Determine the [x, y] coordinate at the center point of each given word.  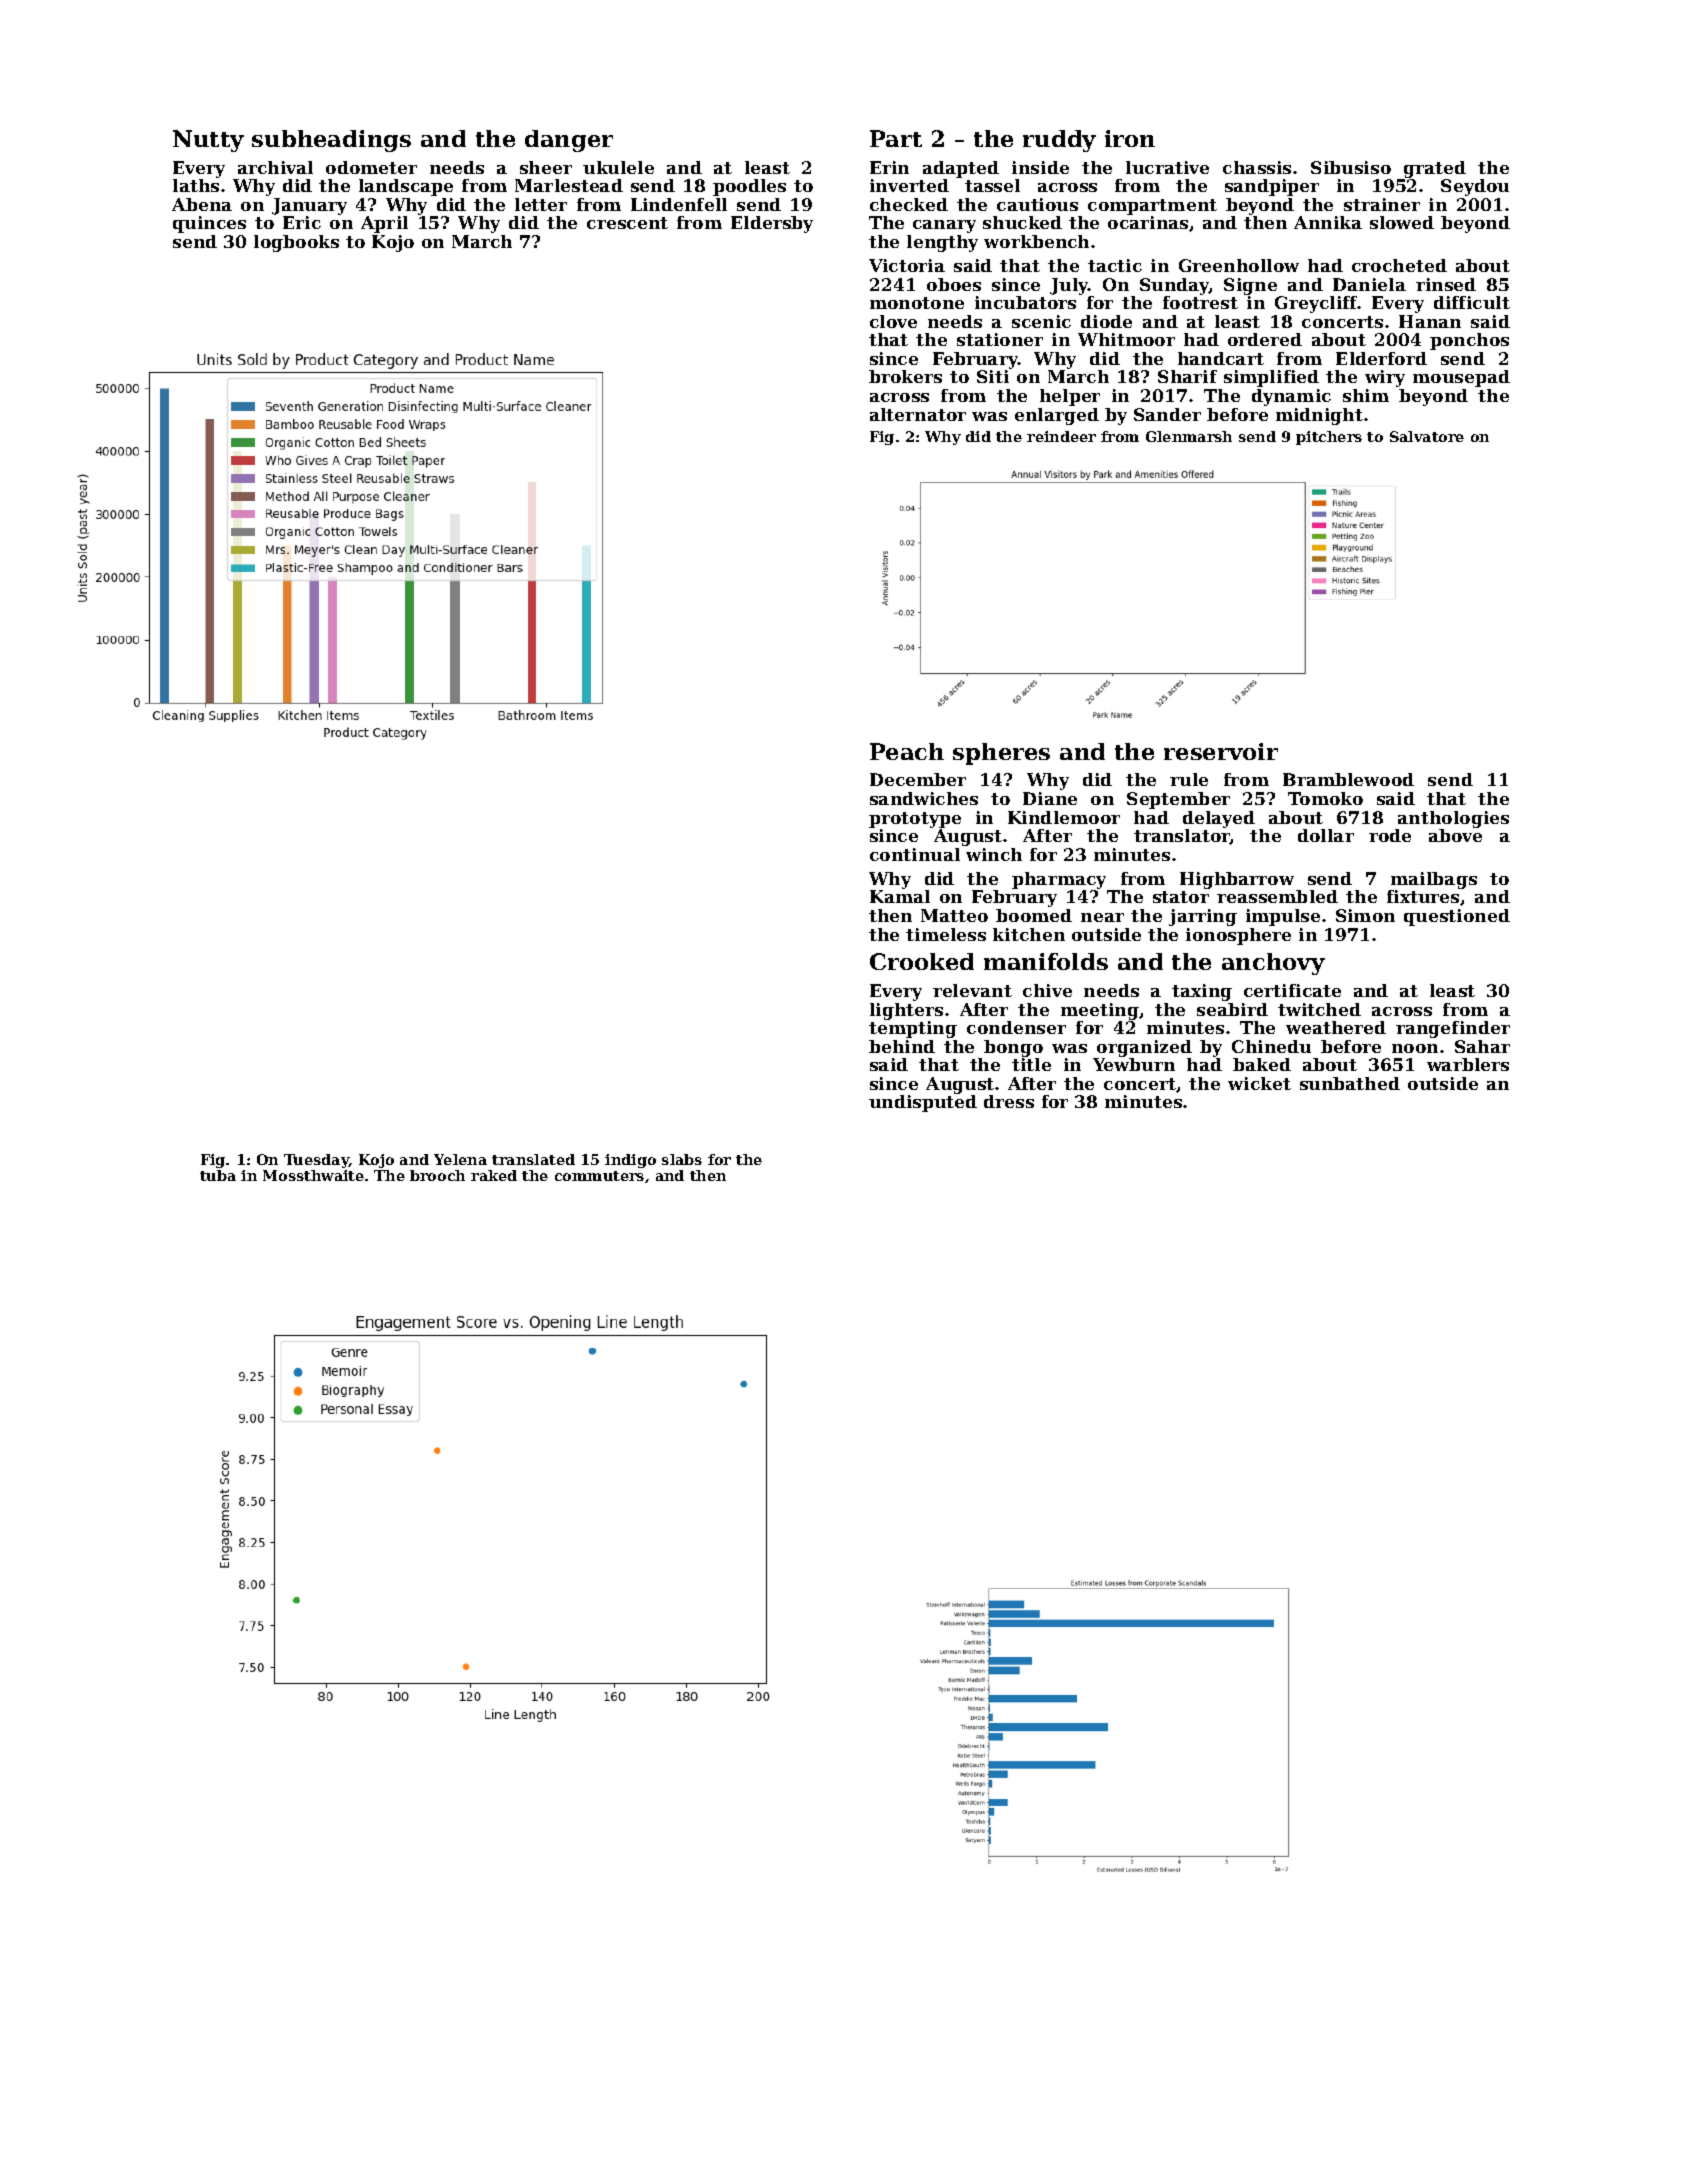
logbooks [296, 243]
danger [569, 141]
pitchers [1329, 438]
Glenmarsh [1189, 436]
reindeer [1061, 436]
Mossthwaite [313, 1175]
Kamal [900, 896]
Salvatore [1427, 436]
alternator [918, 414]
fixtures [1423, 896]
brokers [905, 376]
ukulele [618, 167]
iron [1130, 138]
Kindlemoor [1064, 817]
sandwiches [924, 798]
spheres [1001, 754]
